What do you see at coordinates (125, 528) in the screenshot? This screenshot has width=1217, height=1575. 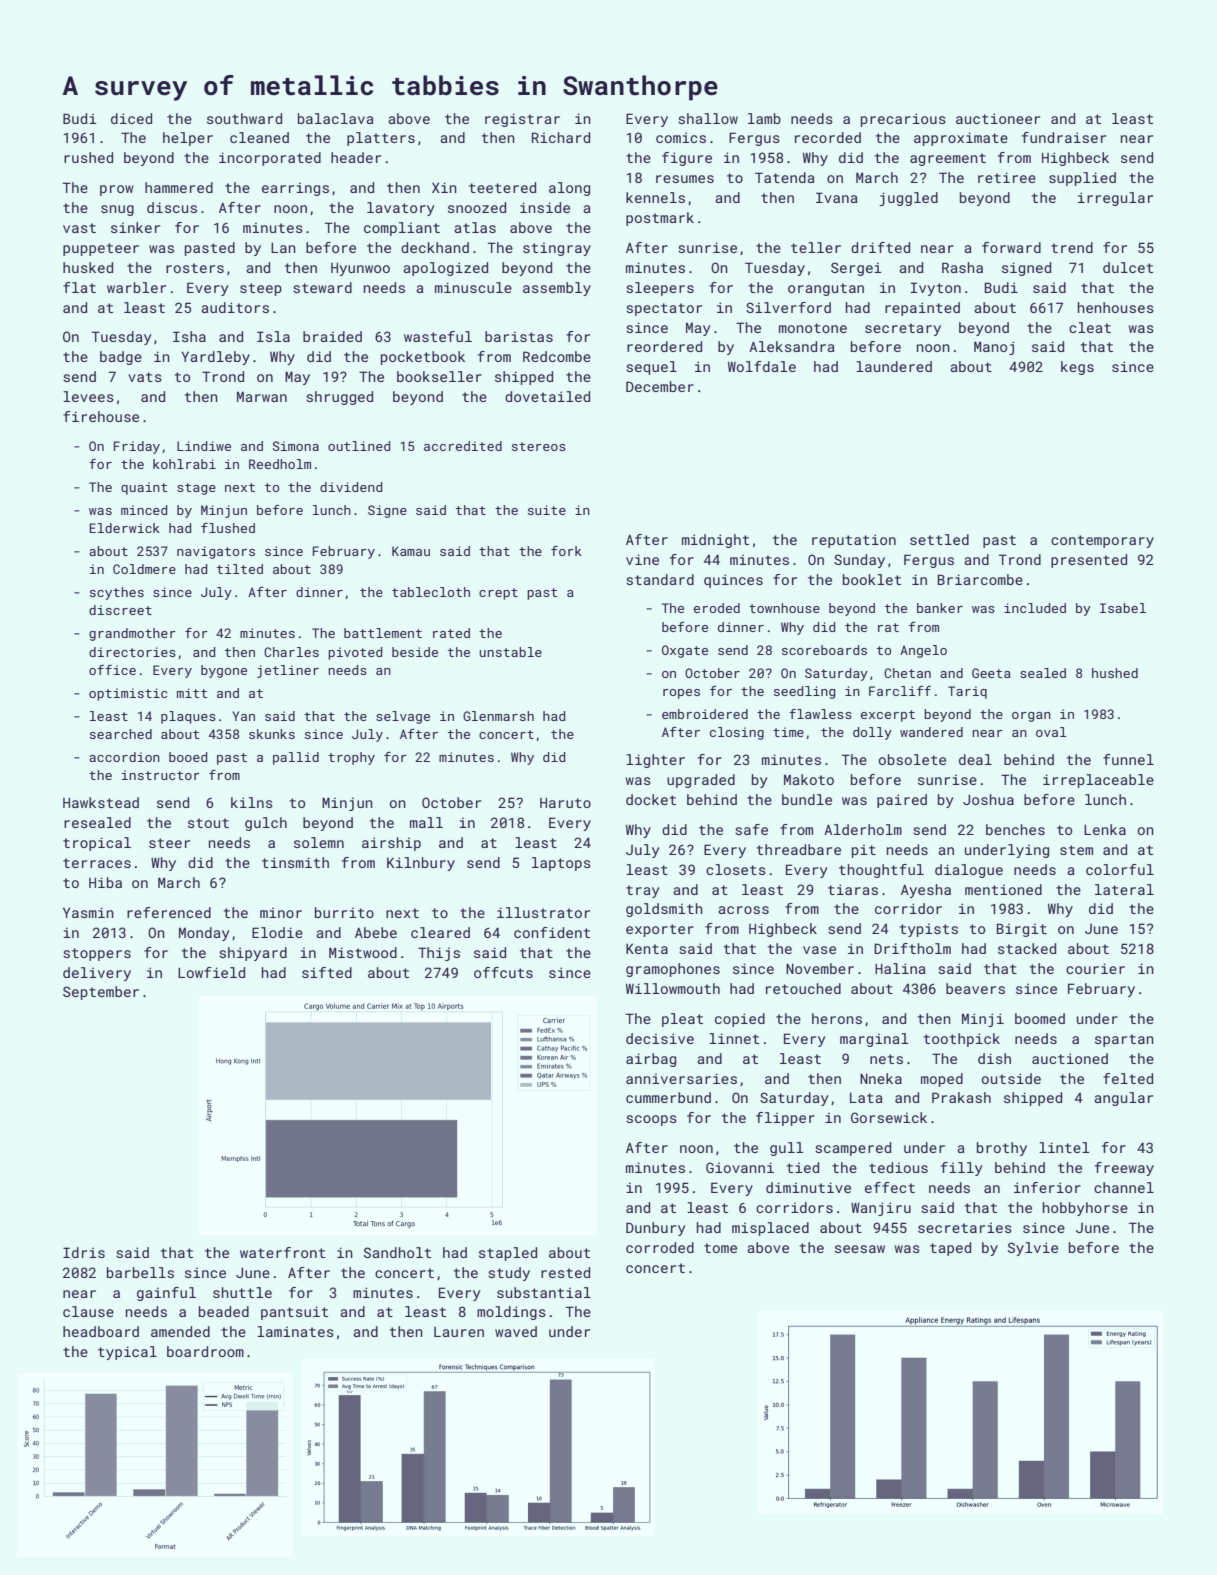 I see `Elderwick` at bounding box center [125, 528].
